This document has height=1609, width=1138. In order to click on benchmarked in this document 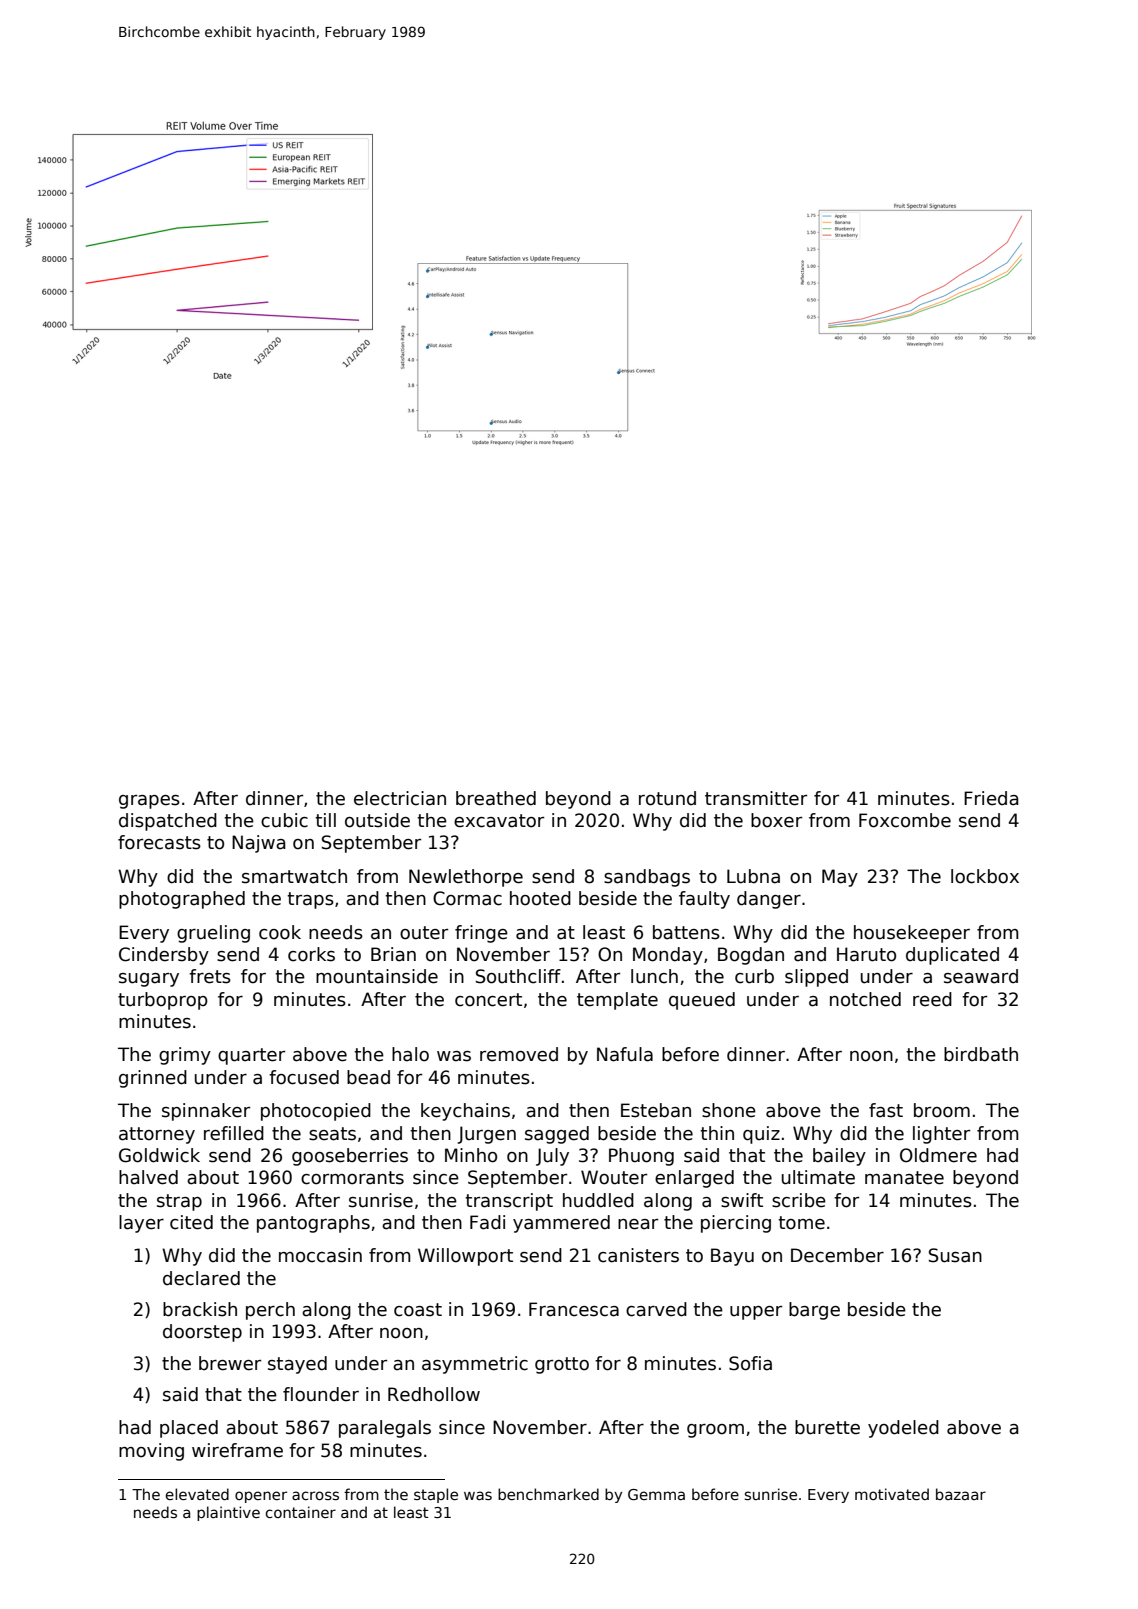, I will do `click(548, 1494)`.
